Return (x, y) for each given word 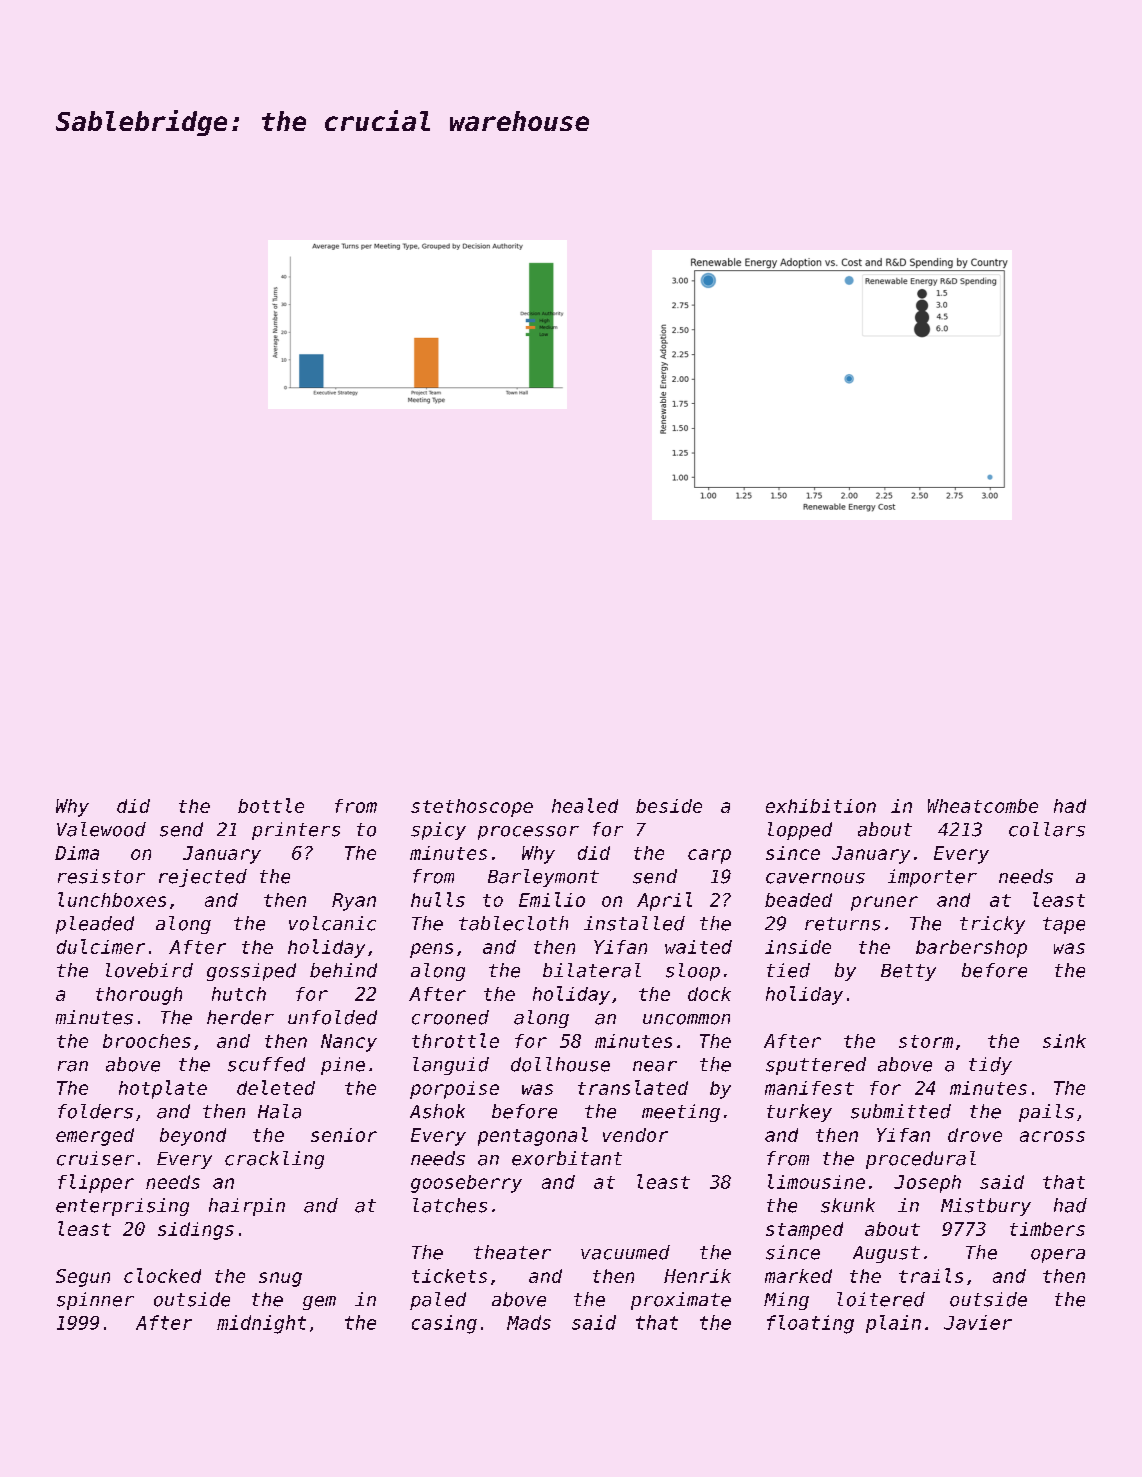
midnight (261, 1324)
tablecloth (513, 923)
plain (893, 1324)
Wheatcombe (983, 806)
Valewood (101, 829)
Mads (529, 1322)
